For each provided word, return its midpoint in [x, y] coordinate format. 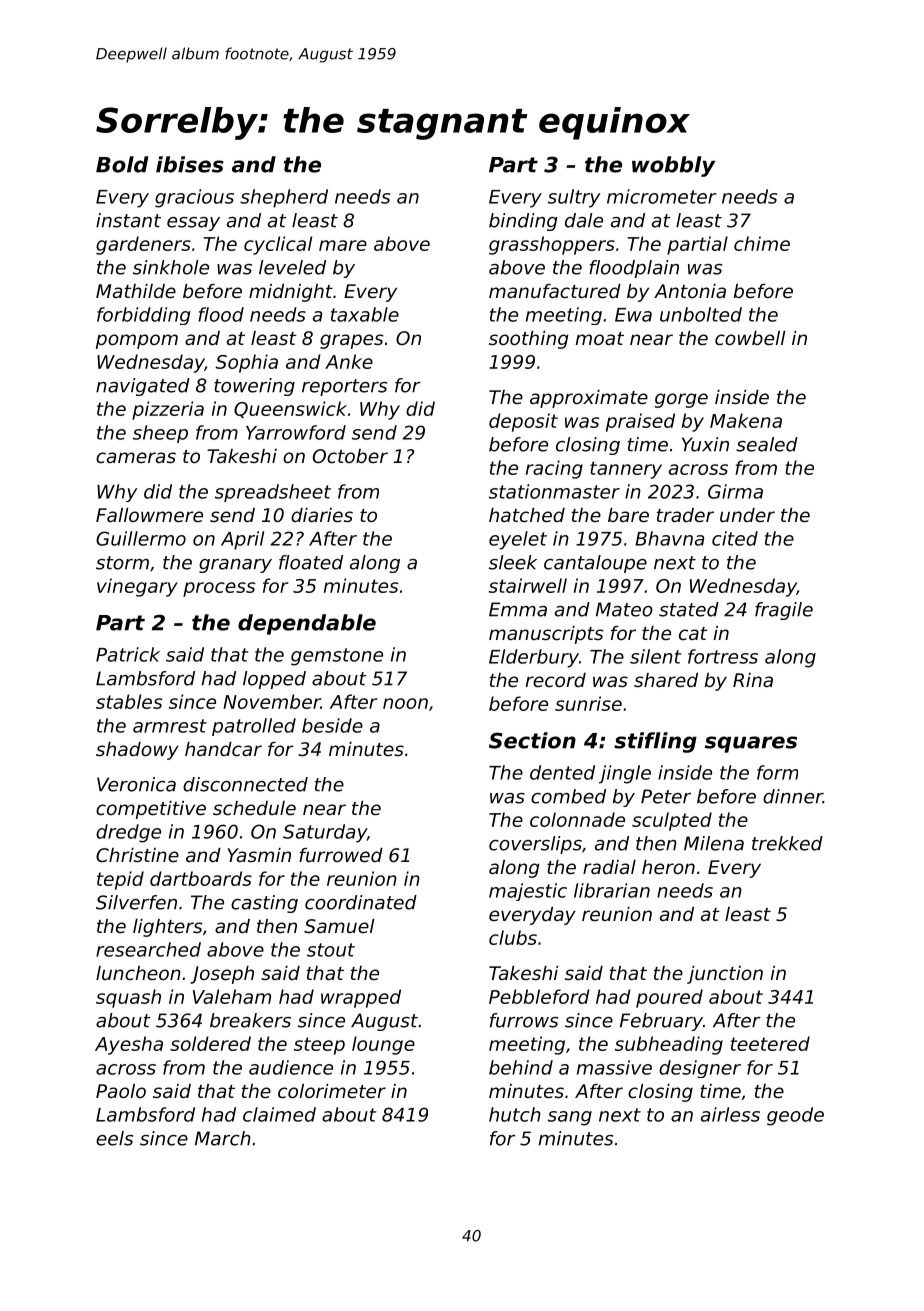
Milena [714, 843]
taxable [365, 314]
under [747, 515]
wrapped [361, 998]
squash [128, 998]
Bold [122, 164]
